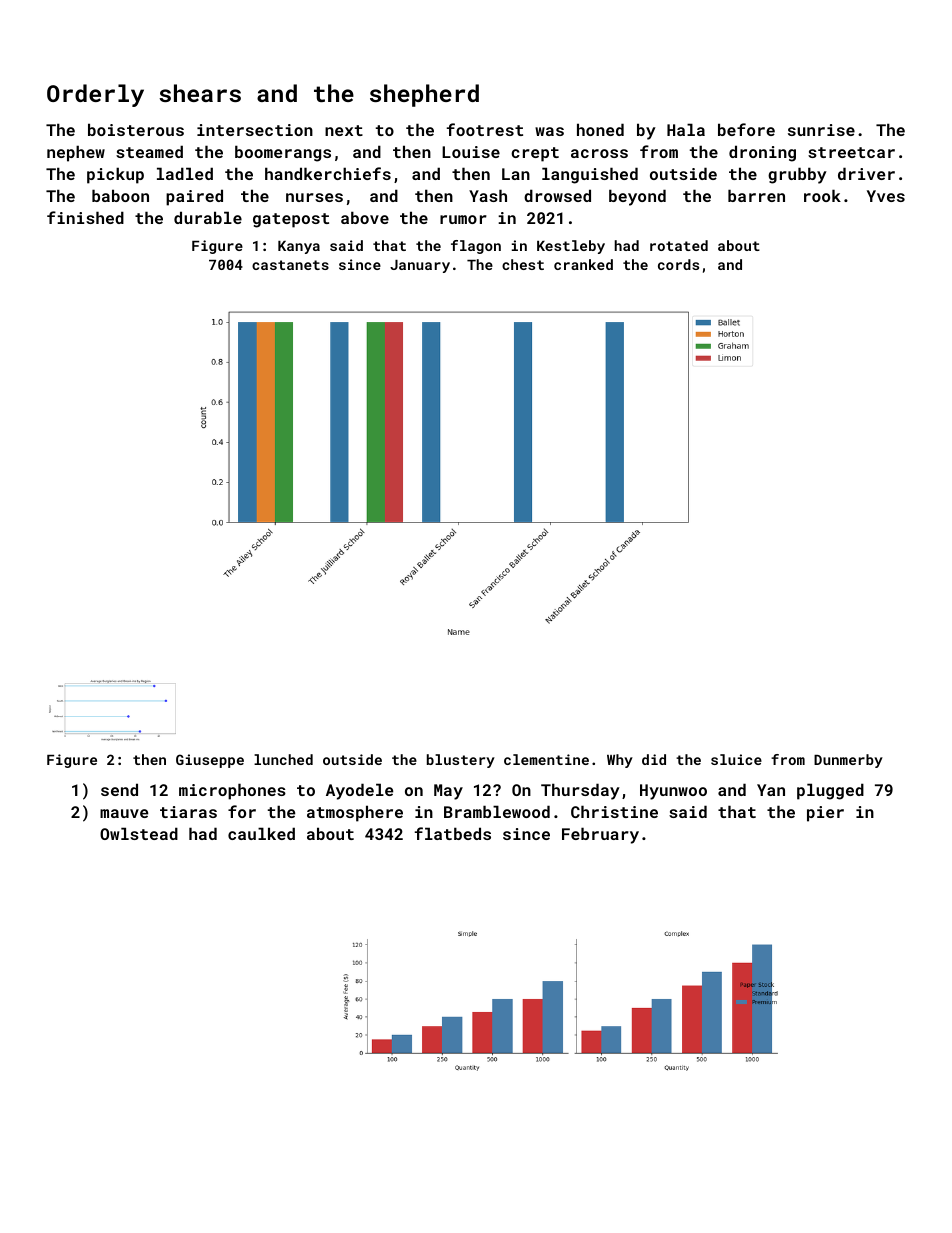  I want to click on Why, so click(620, 761).
